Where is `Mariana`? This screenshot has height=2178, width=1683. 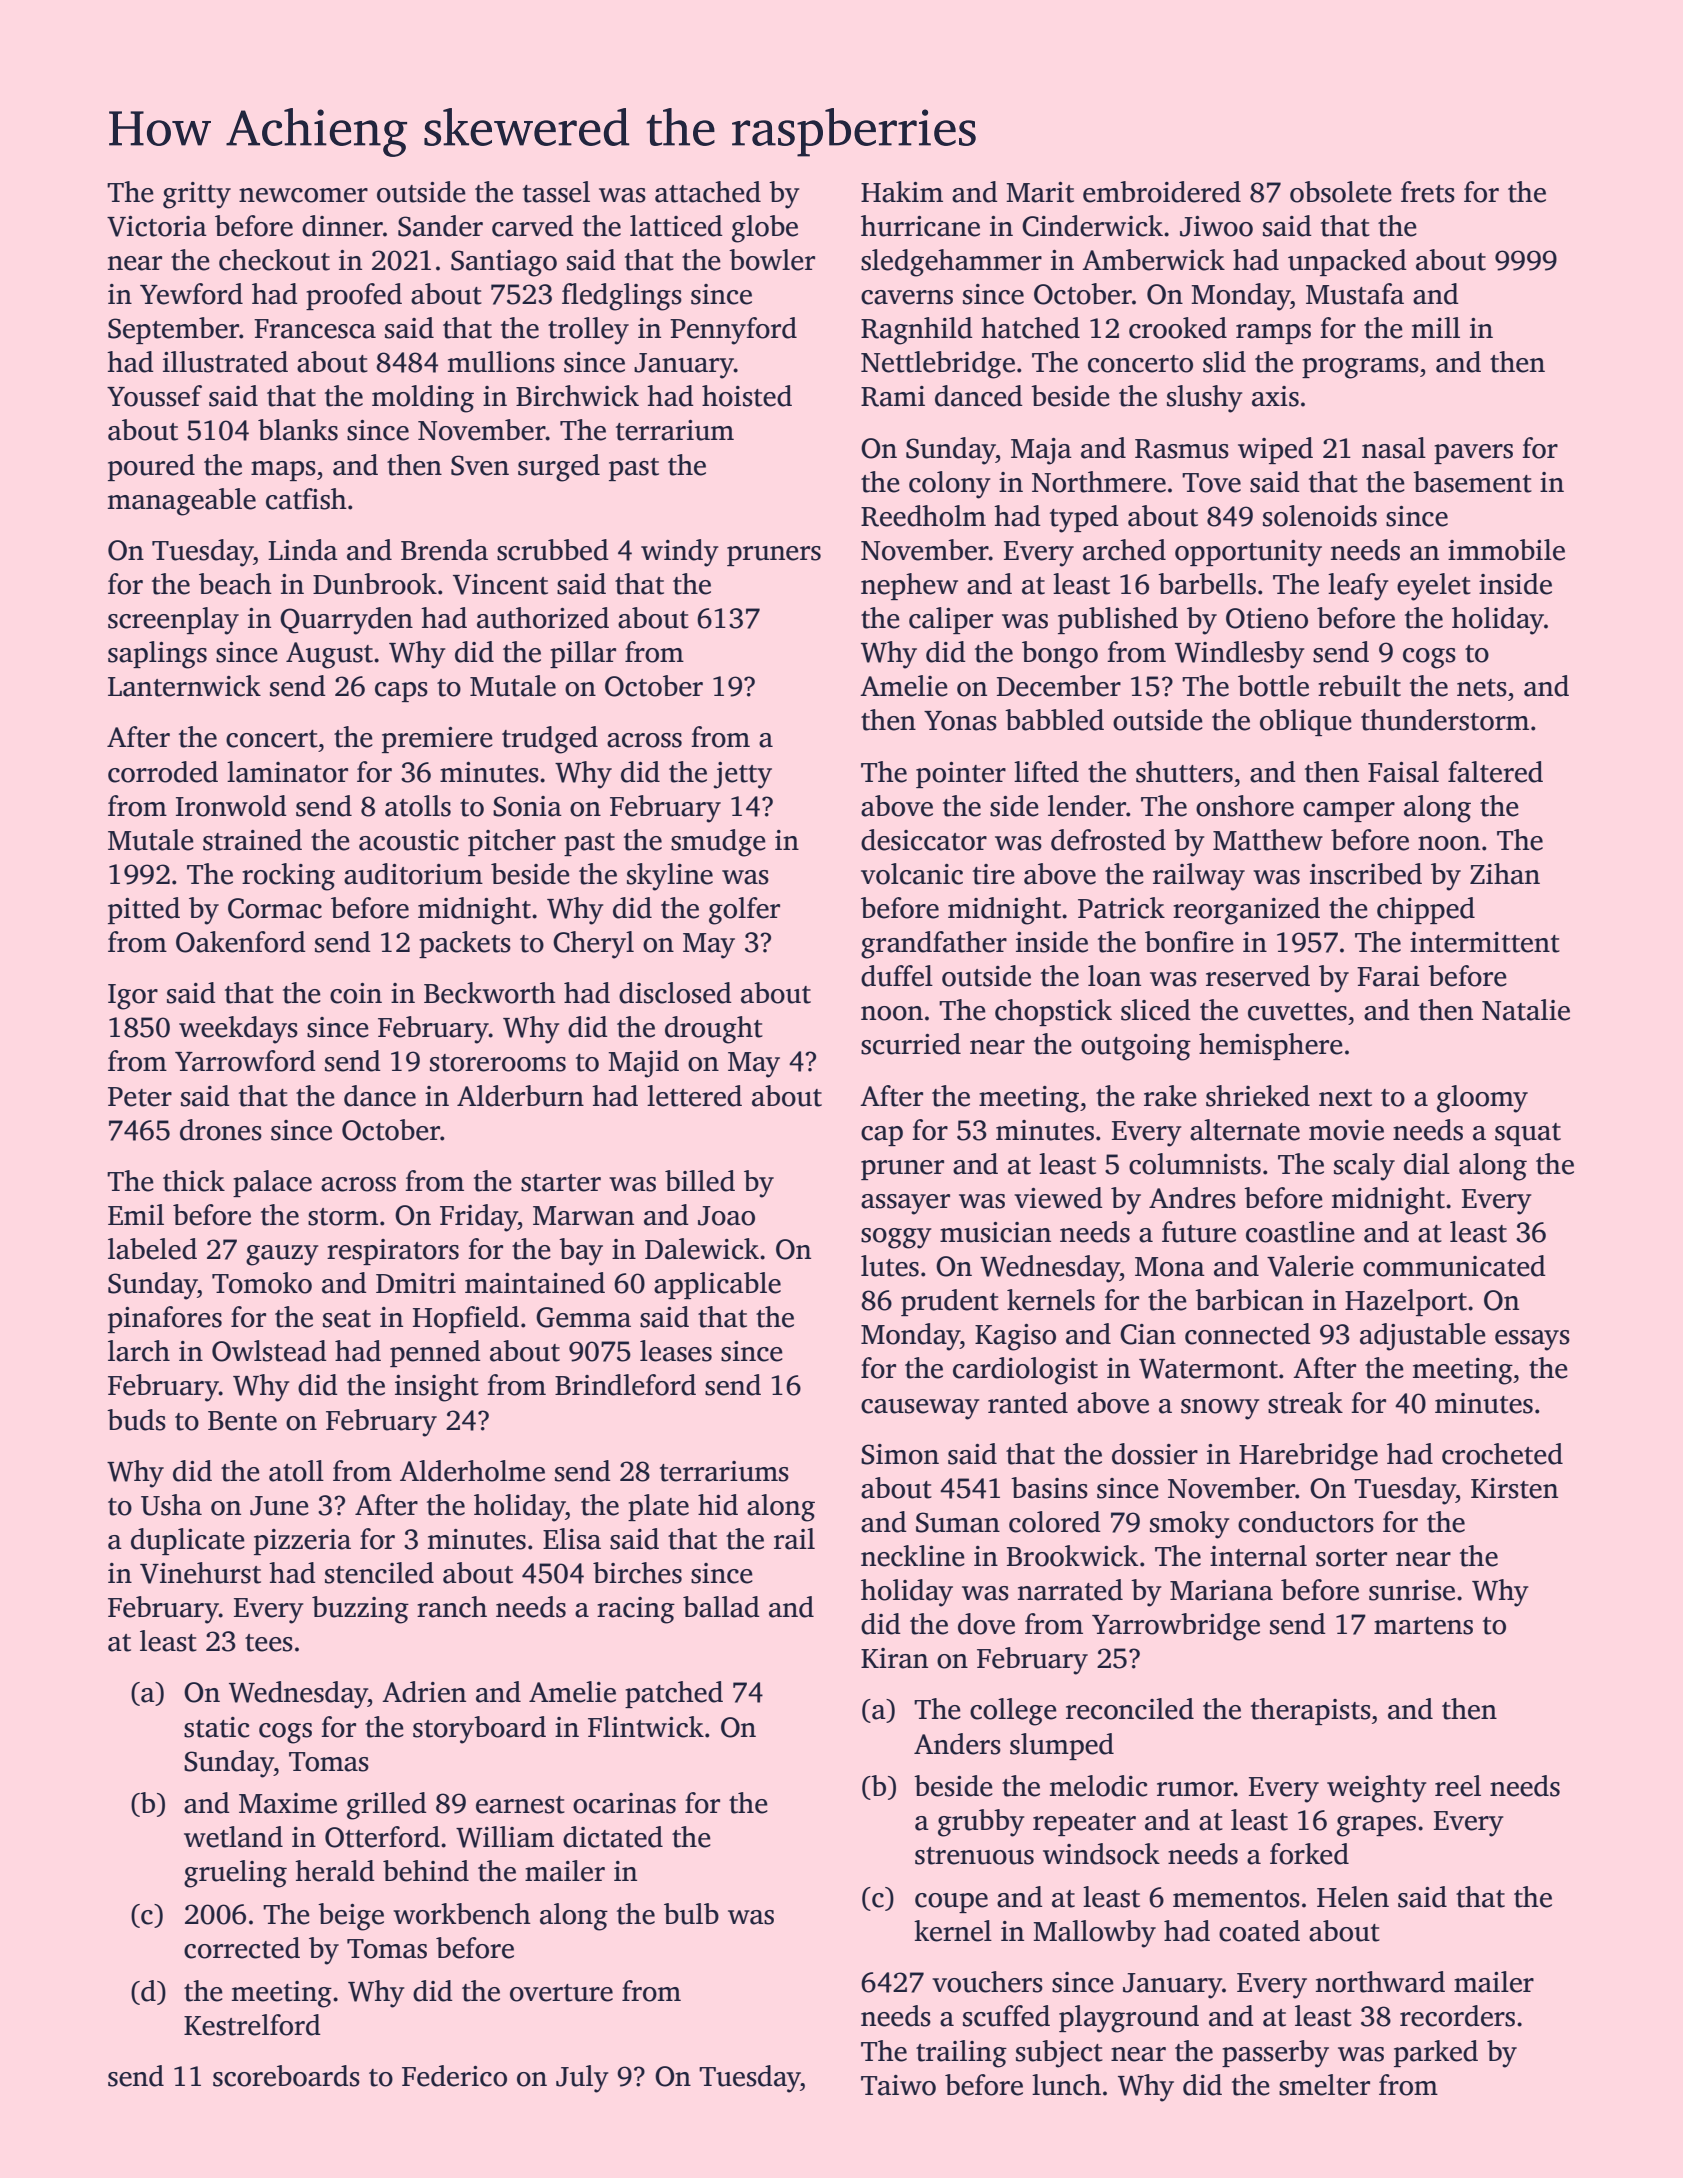 Mariana is located at coordinates (1221, 1590).
